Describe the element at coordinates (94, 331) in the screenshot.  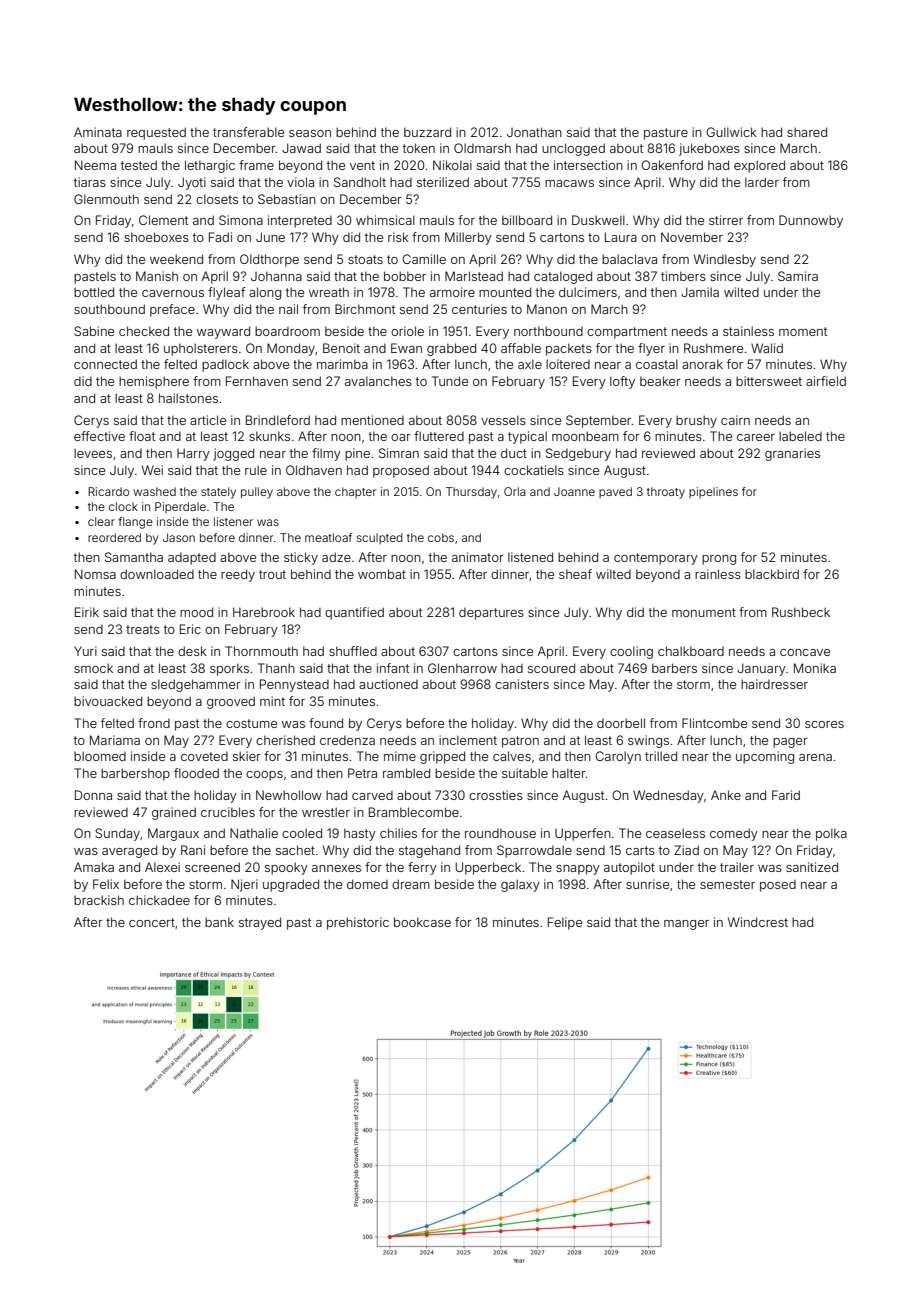
I see `Sabine` at that location.
